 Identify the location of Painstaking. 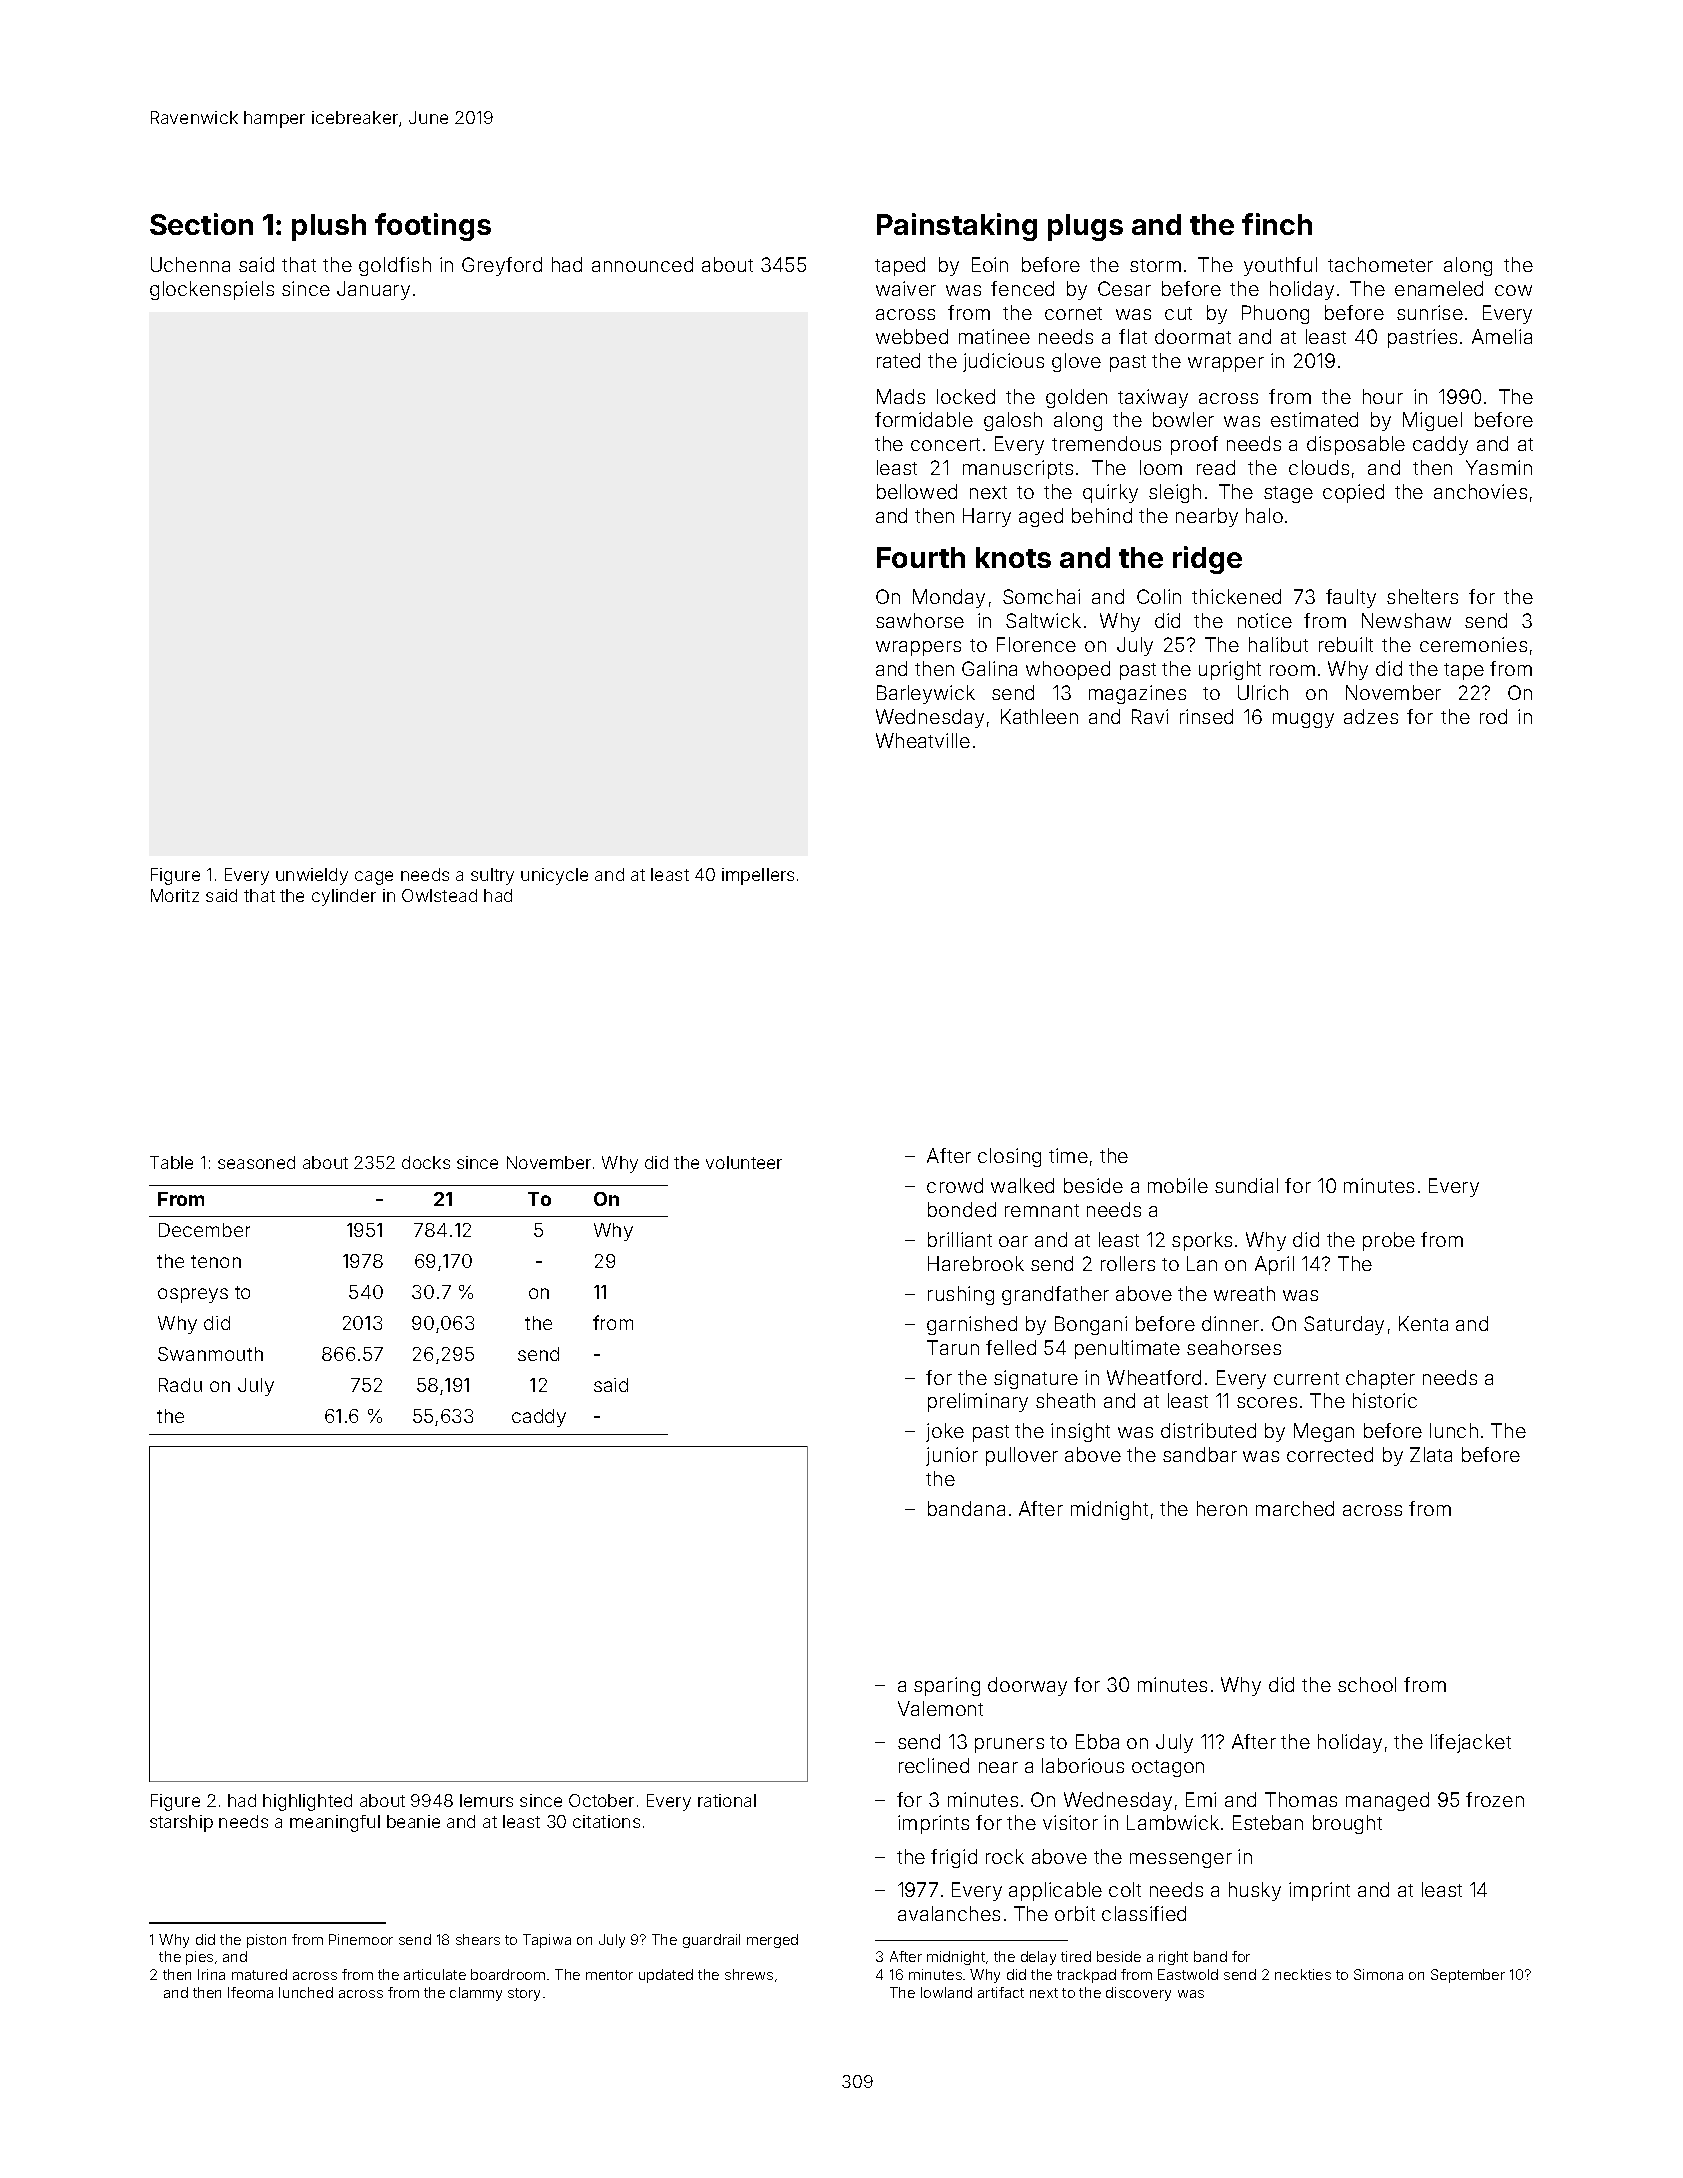
(957, 227).
